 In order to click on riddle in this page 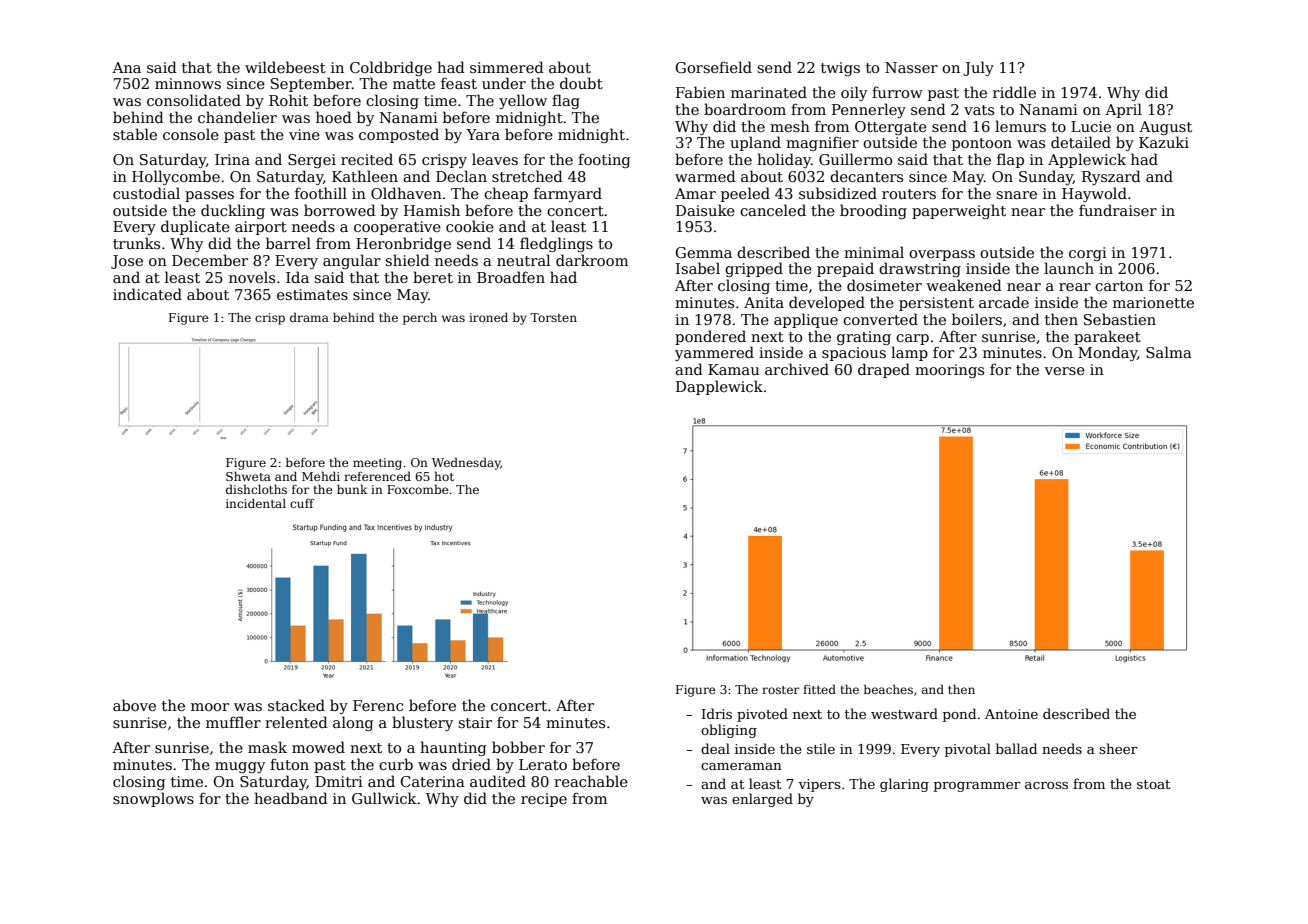, I will do `click(1014, 92)`.
